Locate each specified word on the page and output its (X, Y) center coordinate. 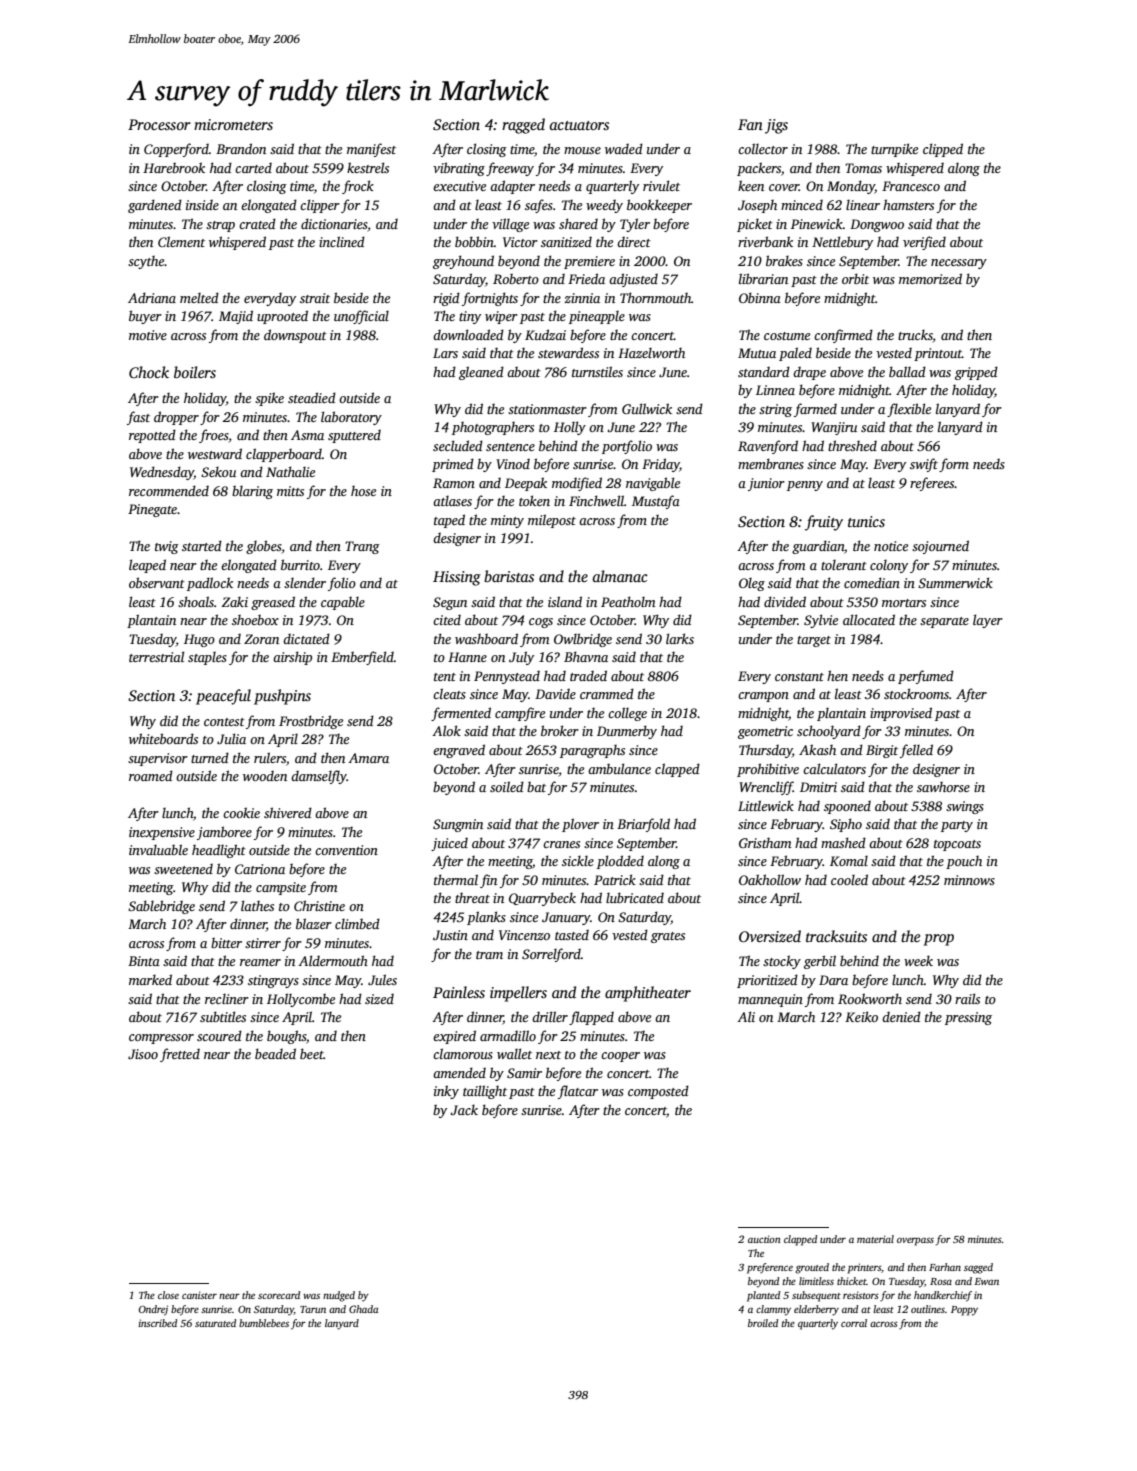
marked (150, 979)
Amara (368, 758)
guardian (818, 547)
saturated (215, 1323)
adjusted (633, 280)
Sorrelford (551, 955)
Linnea (775, 390)
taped (449, 521)
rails (967, 998)
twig (167, 547)
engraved (459, 751)
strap (220, 226)
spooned (847, 807)
